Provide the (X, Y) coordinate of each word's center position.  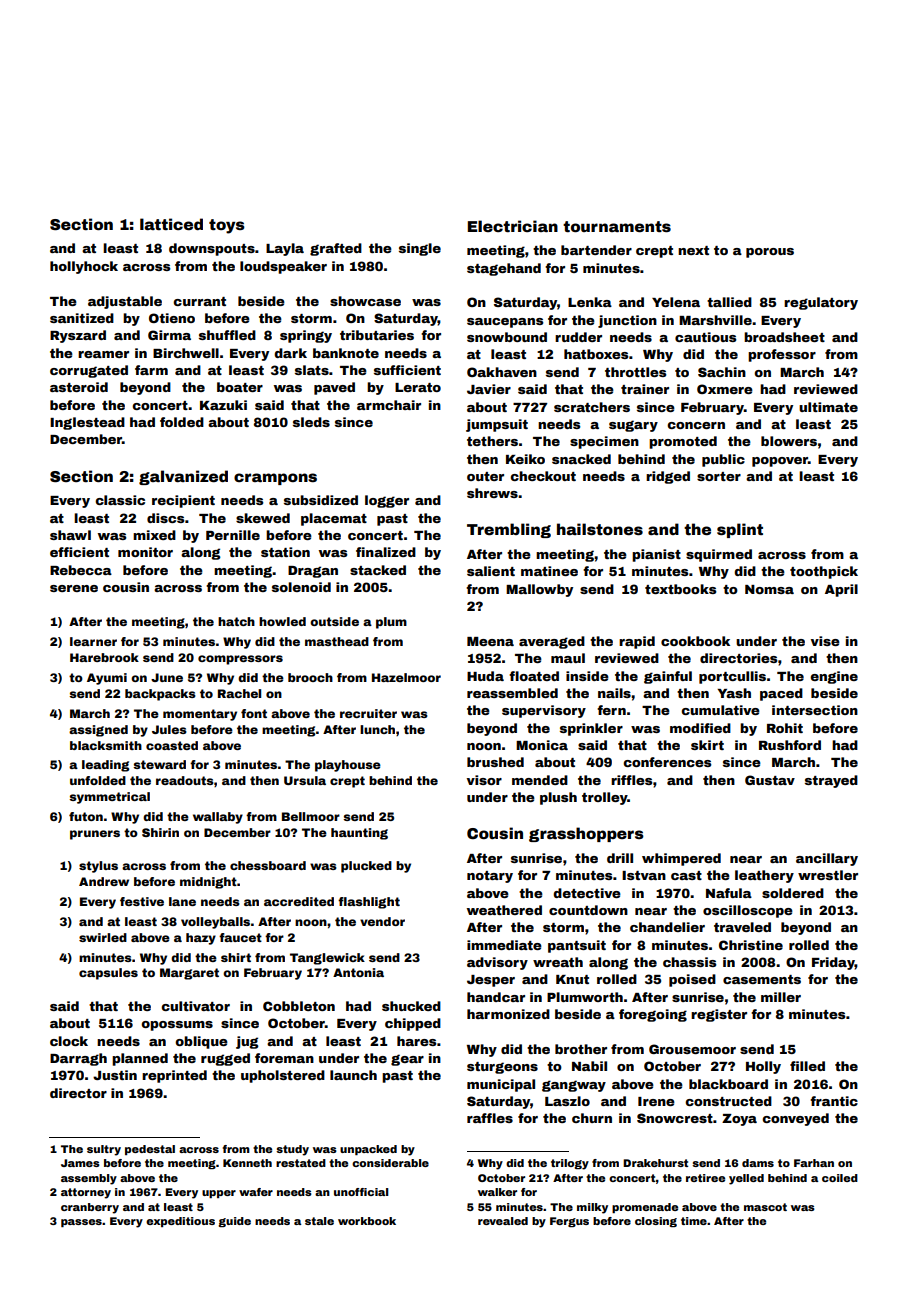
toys (227, 226)
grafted (336, 249)
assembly (89, 1179)
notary (490, 877)
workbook (367, 1221)
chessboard (268, 865)
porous (770, 253)
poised (692, 980)
